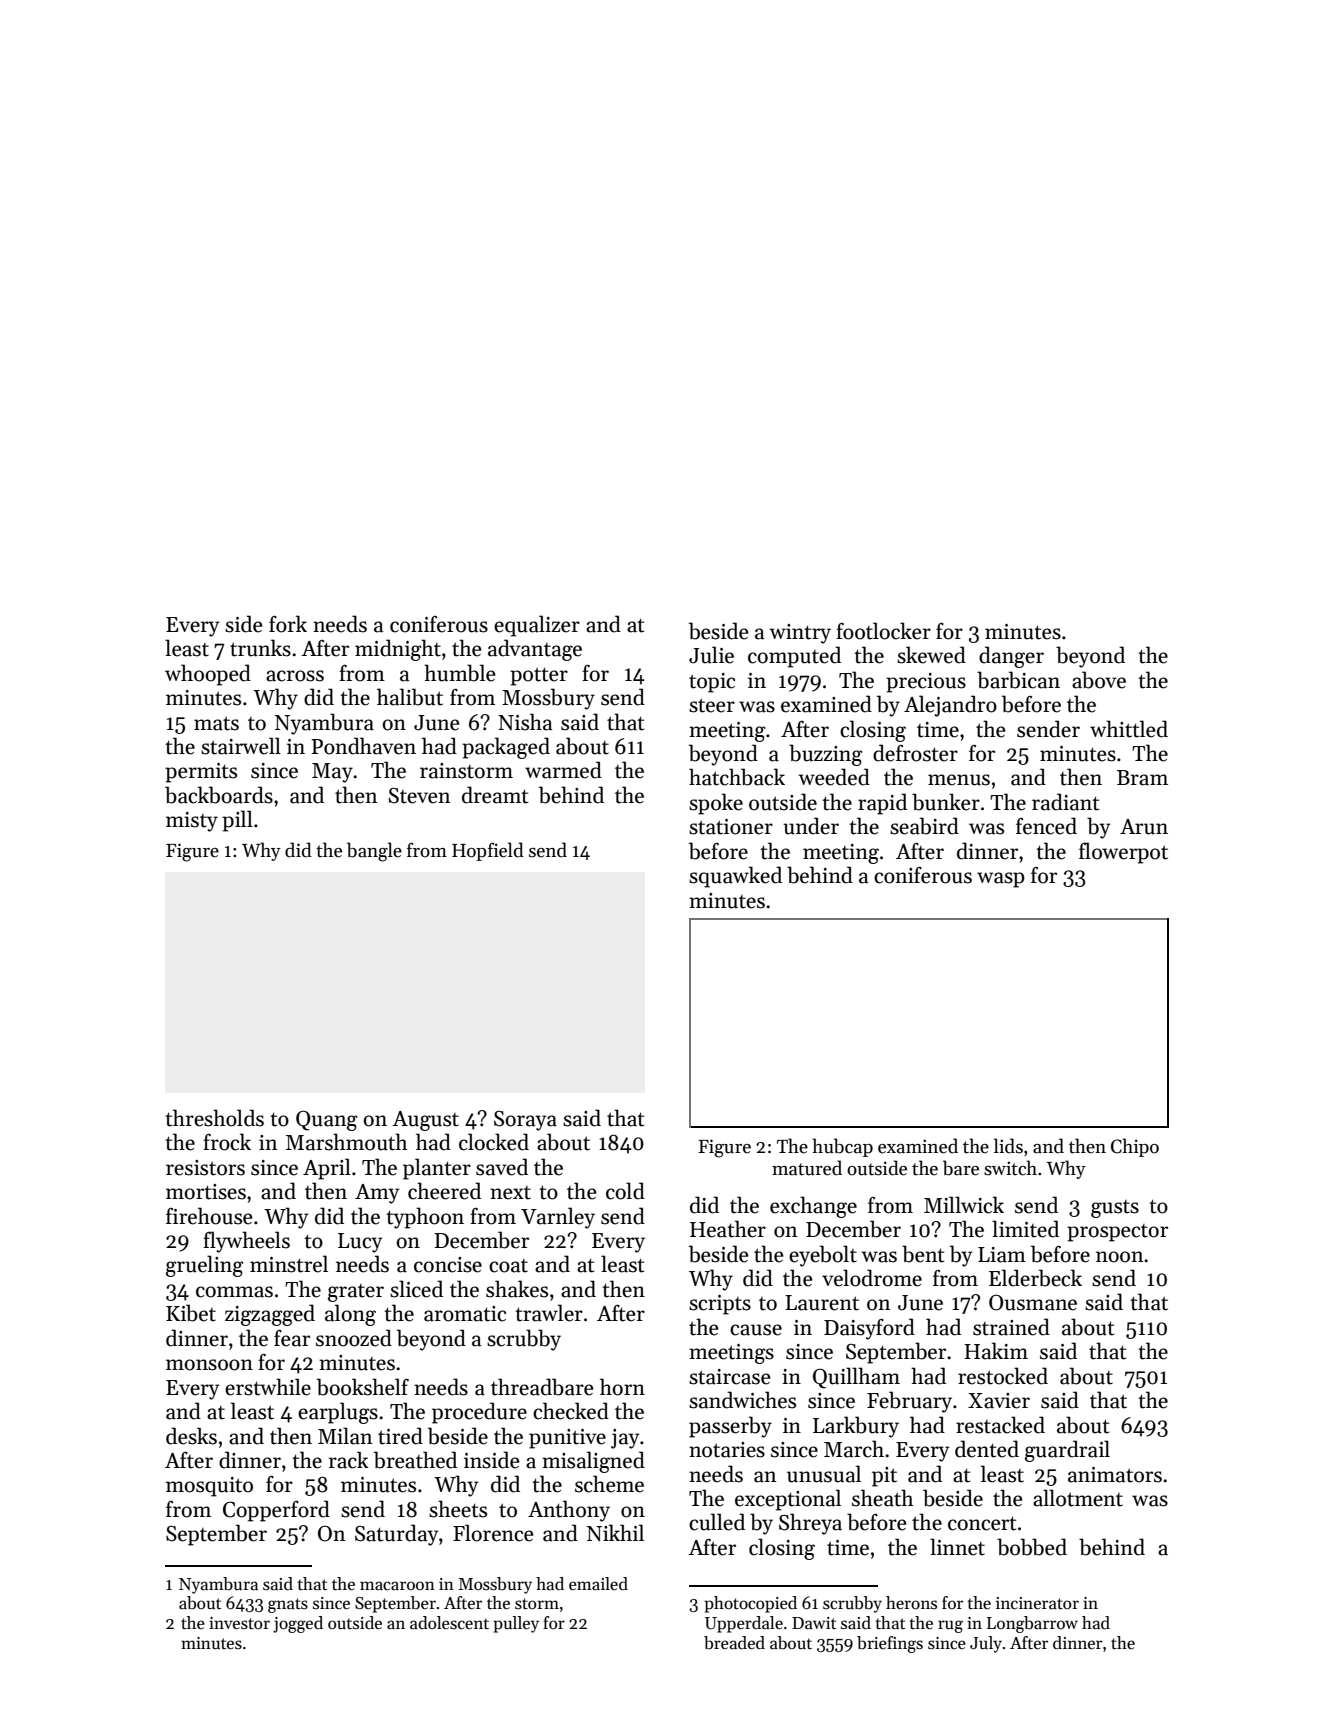  Describe the element at coordinates (734, 1643) in the page. I see `breaded` at that location.
